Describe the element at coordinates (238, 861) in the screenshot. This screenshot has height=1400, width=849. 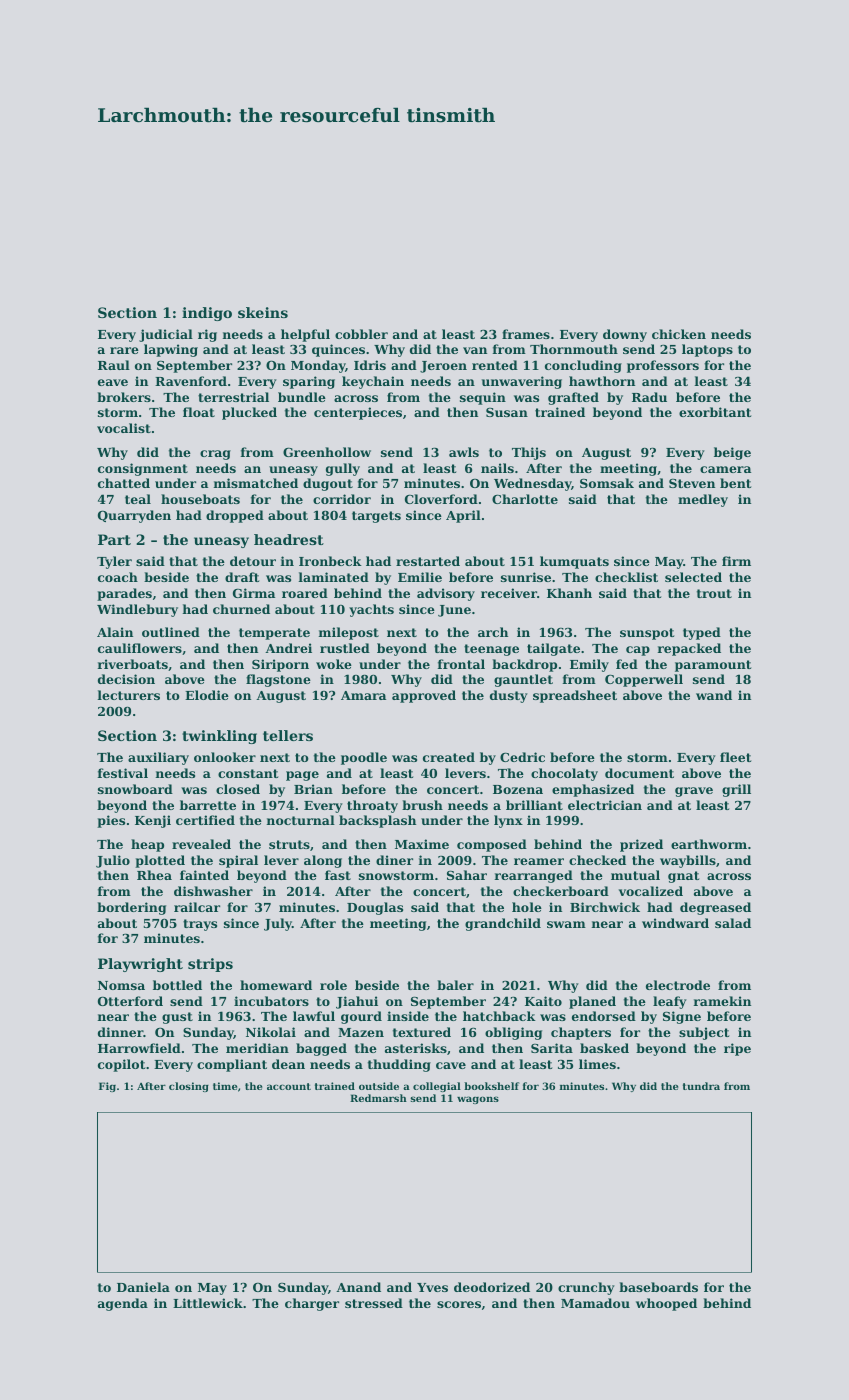
I see `spiral` at that location.
